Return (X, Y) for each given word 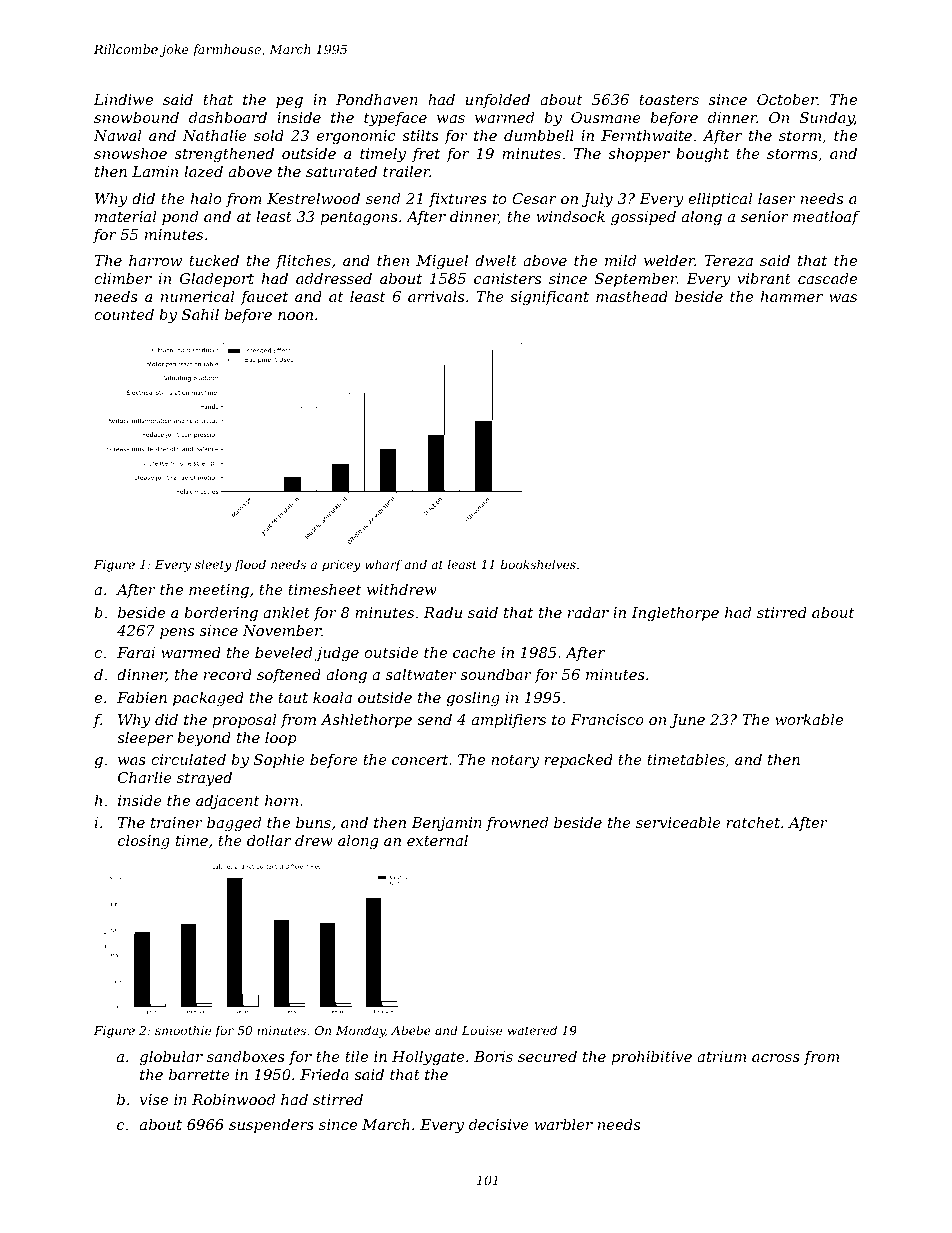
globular (171, 1058)
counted (124, 314)
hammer (792, 296)
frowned (517, 824)
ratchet (753, 822)
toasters (669, 100)
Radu (443, 612)
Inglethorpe (675, 614)
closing (144, 842)
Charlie (145, 777)
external (437, 840)
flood (250, 565)
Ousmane (606, 117)
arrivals (436, 296)
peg (289, 102)
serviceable (678, 822)
